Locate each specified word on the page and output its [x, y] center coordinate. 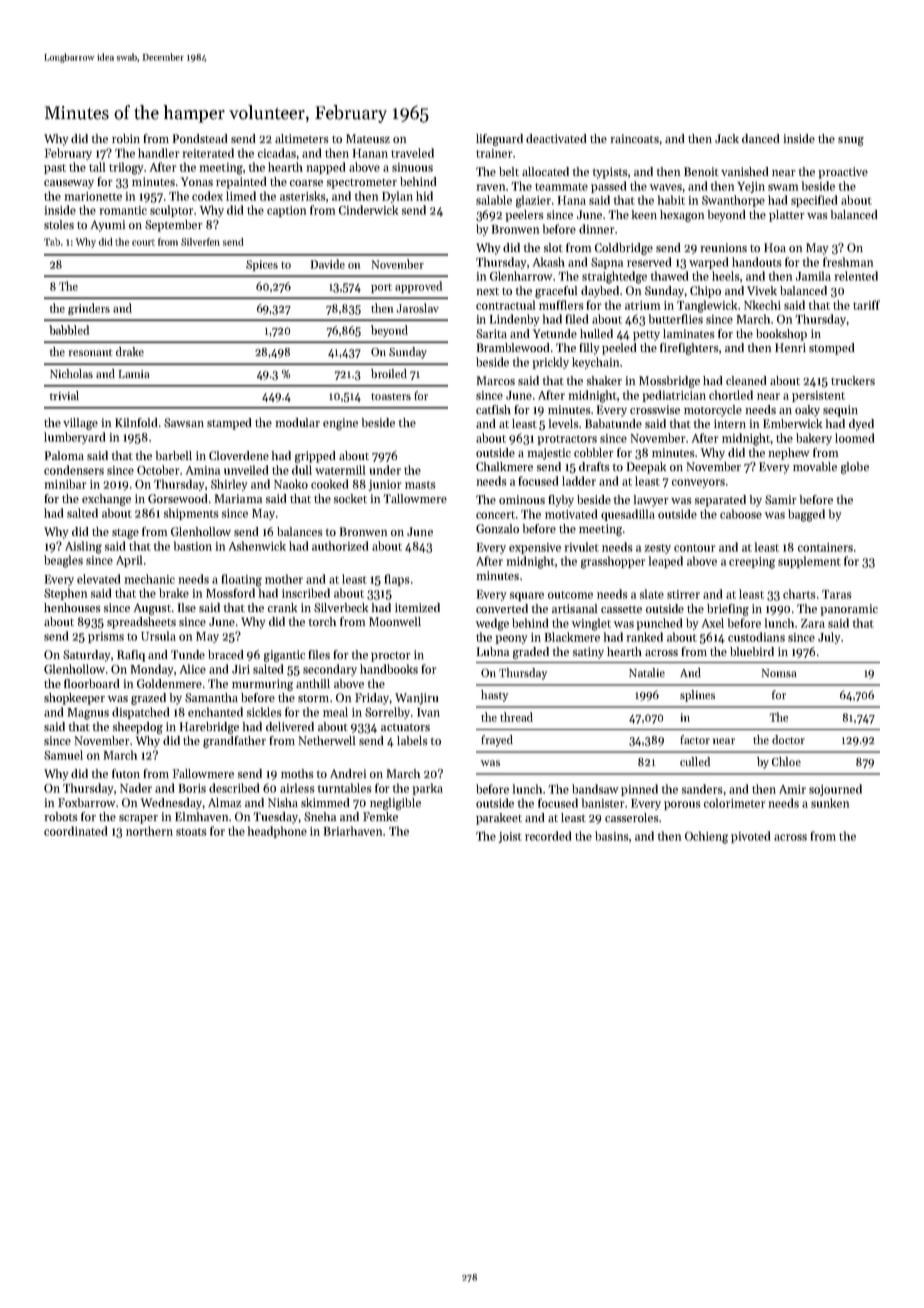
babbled [69, 330]
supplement [809, 562]
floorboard [92, 683]
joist [510, 837]
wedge [492, 624]
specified [814, 201]
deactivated [556, 138]
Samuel [63, 755]
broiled [389, 373]
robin [126, 138]
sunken [830, 803]
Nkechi [762, 305]
